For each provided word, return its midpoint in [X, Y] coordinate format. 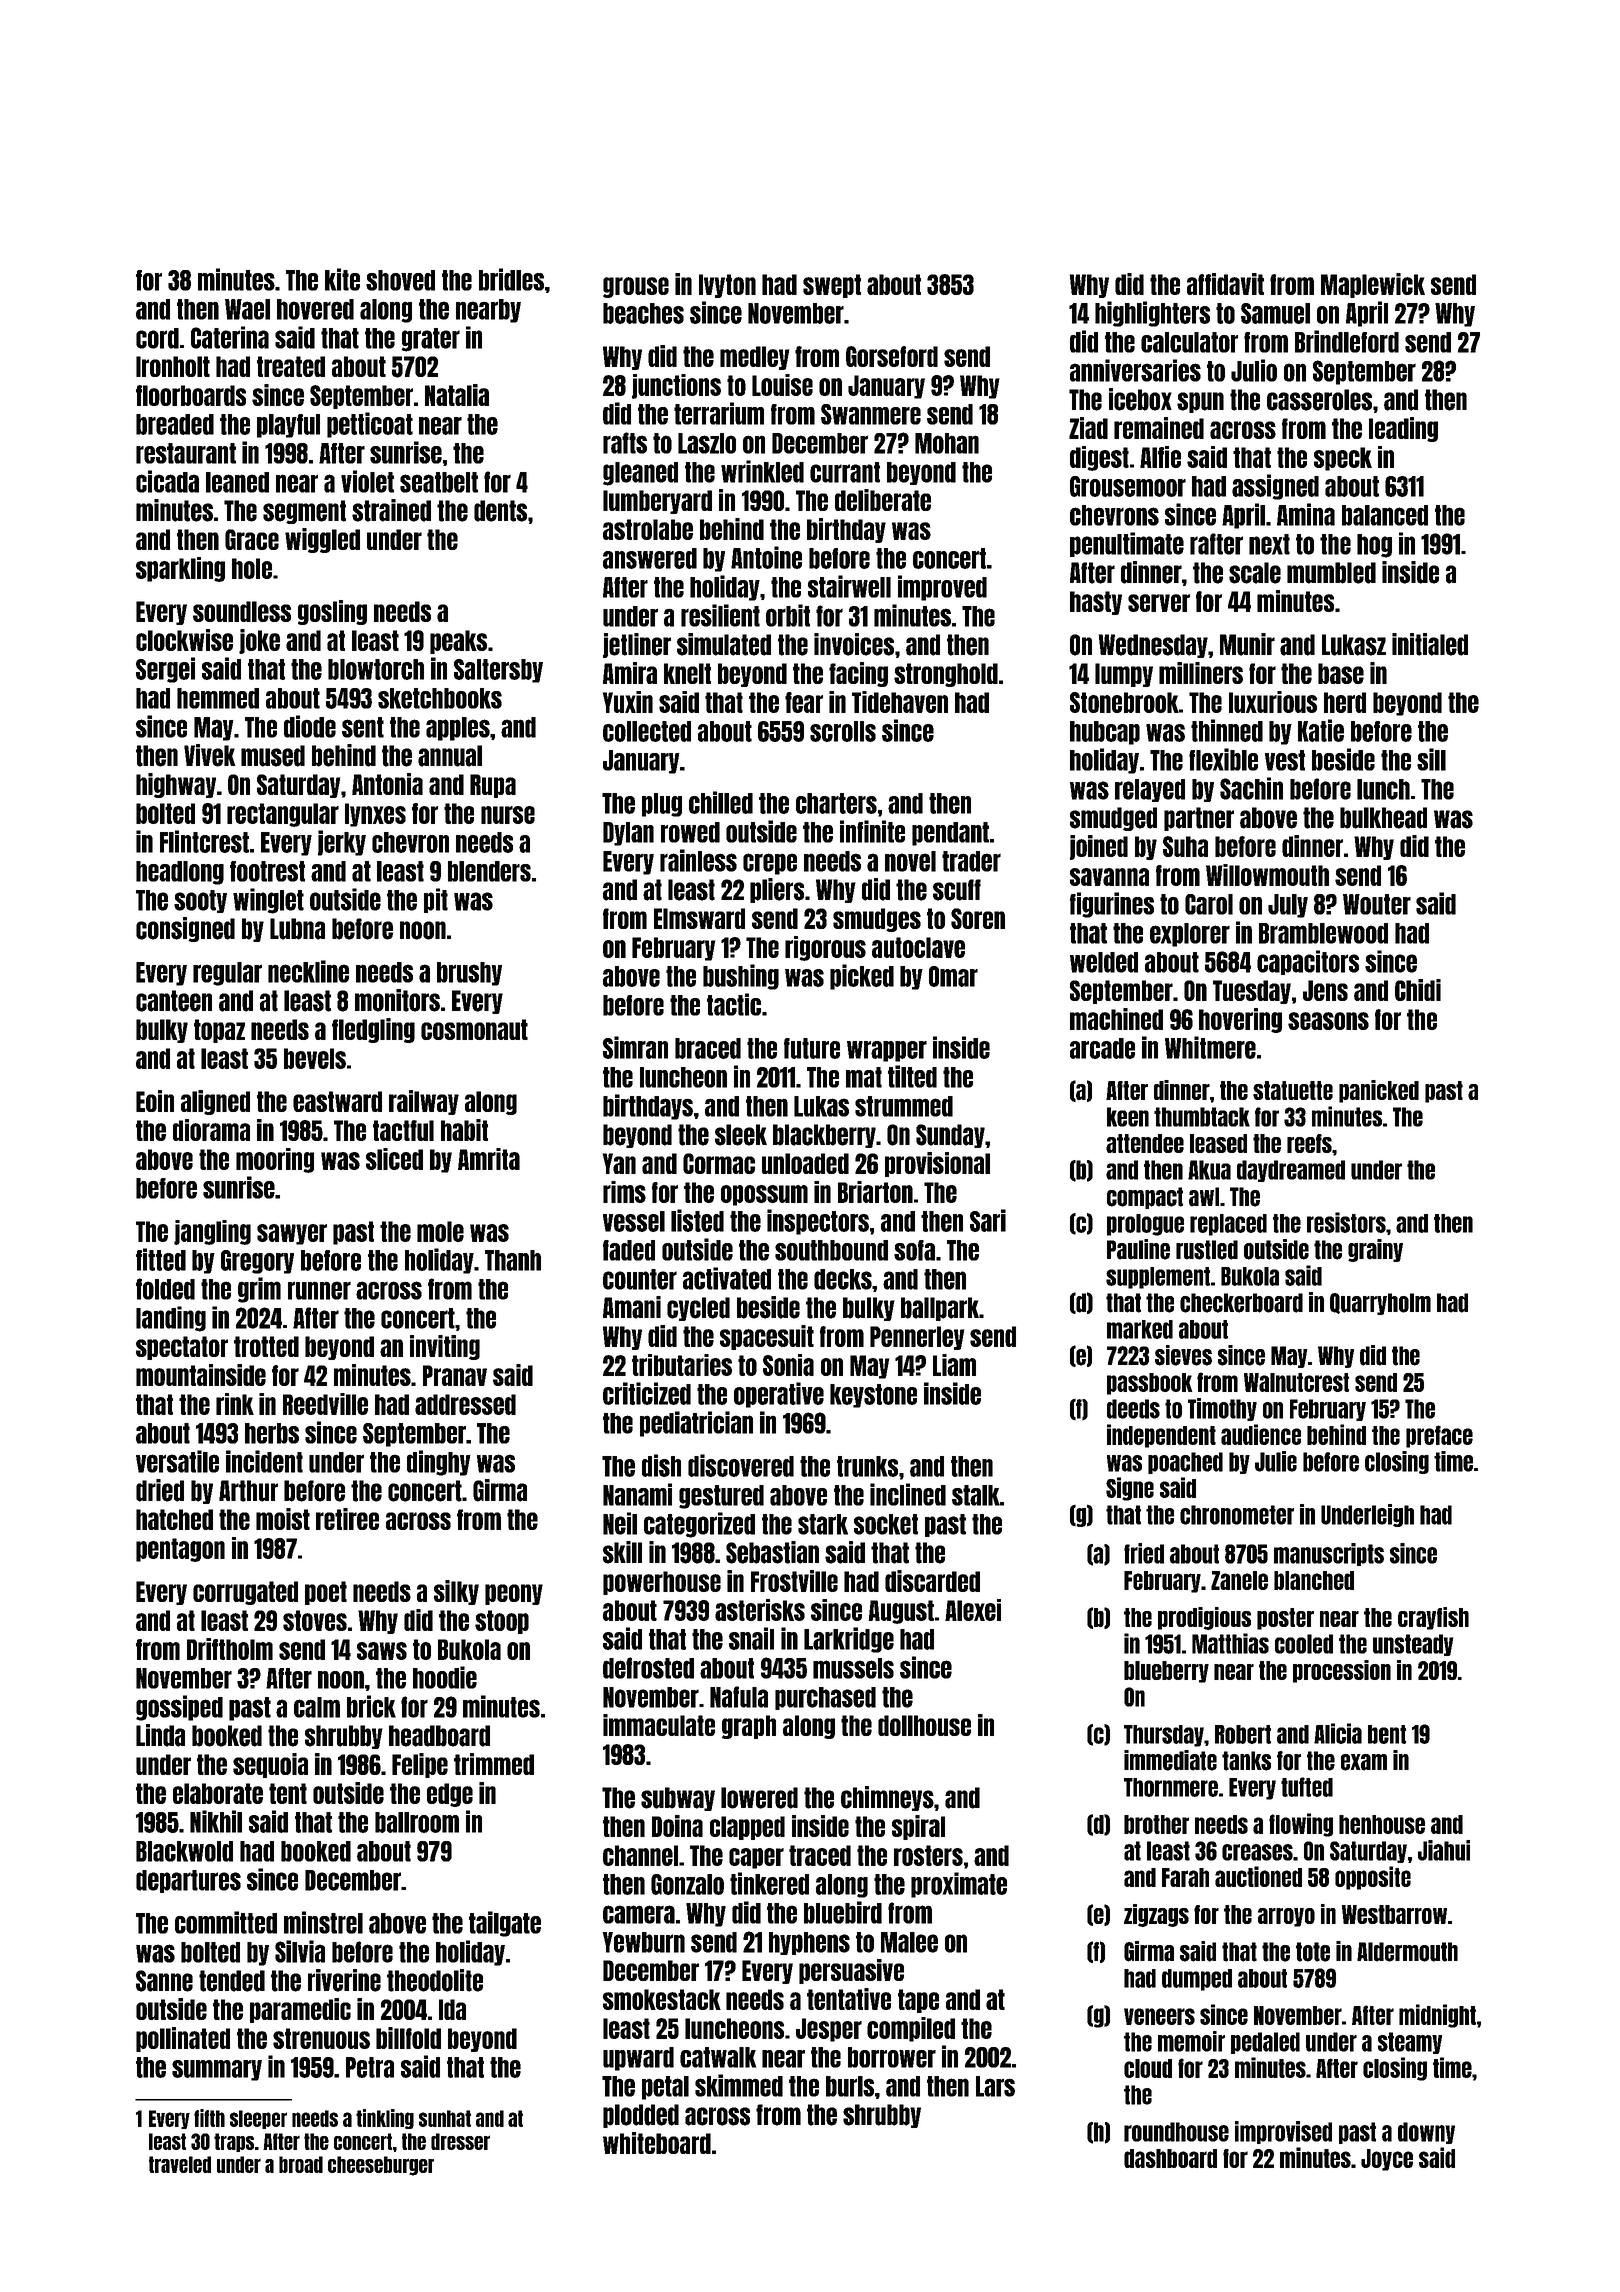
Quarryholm [1380, 1304]
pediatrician [696, 1424]
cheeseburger [381, 2166]
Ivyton [727, 286]
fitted [161, 1259]
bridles [511, 279]
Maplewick [1373, 285]
